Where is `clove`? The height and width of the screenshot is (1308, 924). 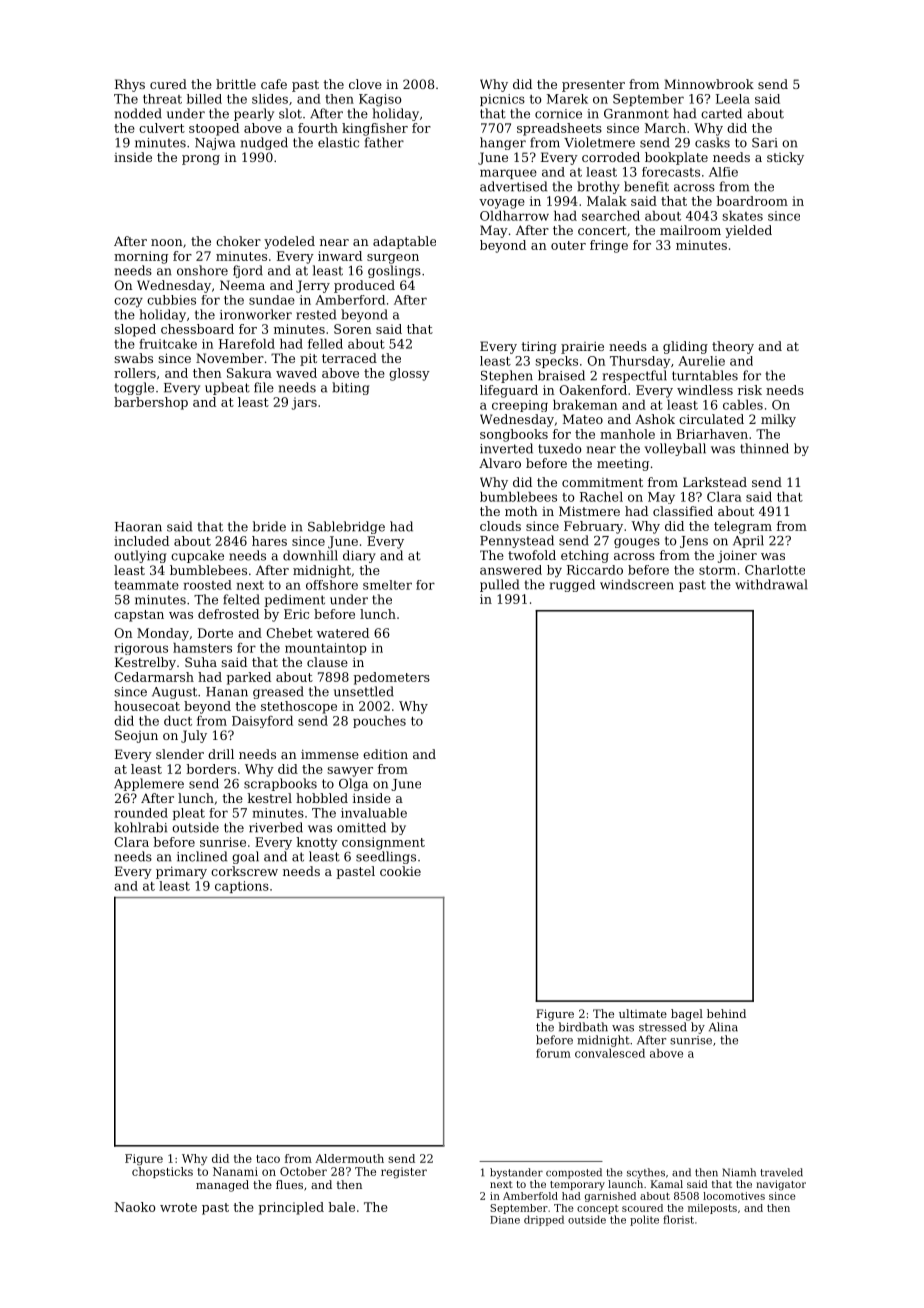
clove is located at coordinates (365, 84).
